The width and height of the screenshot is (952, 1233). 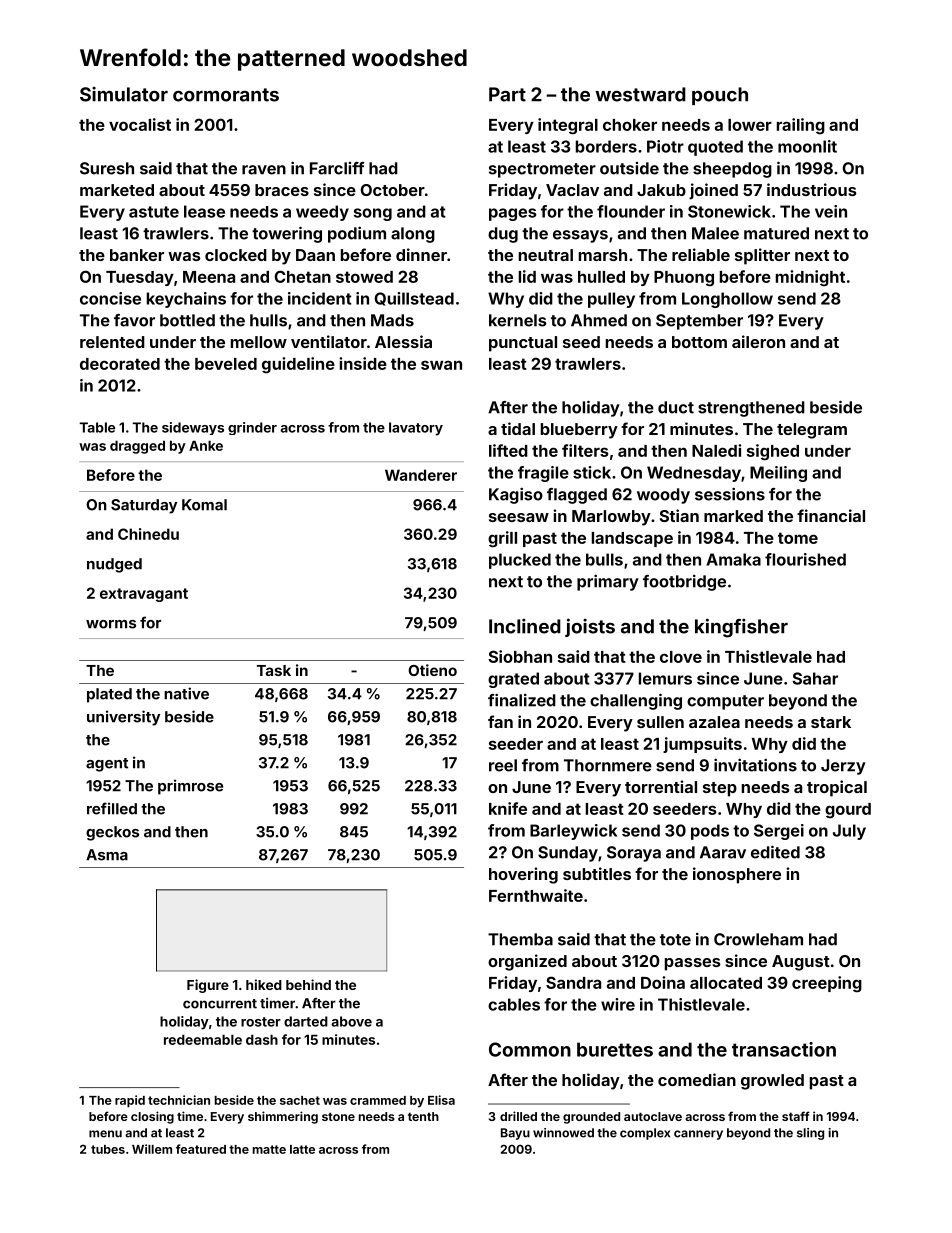 I want to click on Malee, so click(x=715, y=233).
